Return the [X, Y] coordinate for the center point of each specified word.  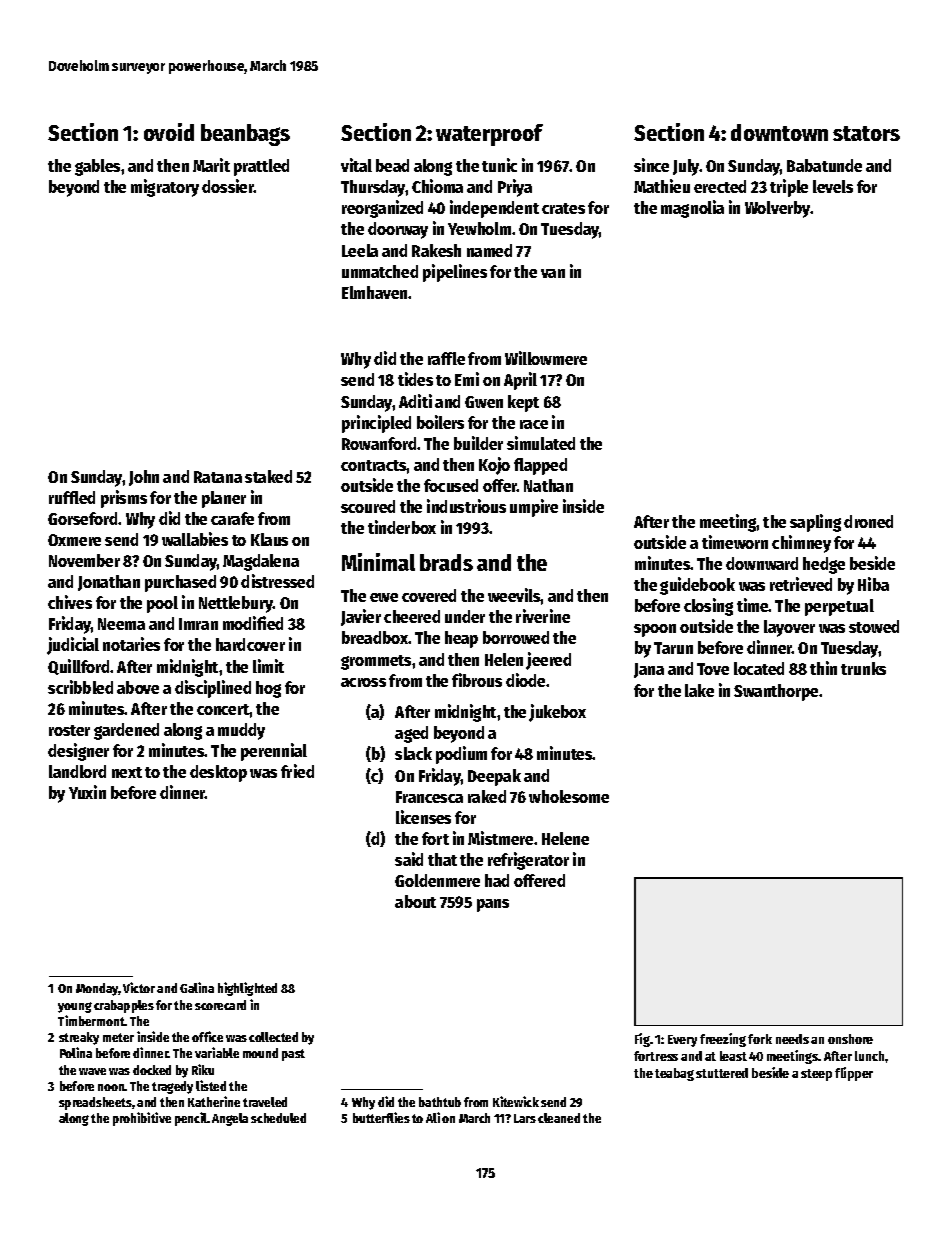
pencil [191, 1119]
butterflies [381, 1117]
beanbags [245, 135]
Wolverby [778, 209]
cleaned [559, 1118]
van [553, 273]
